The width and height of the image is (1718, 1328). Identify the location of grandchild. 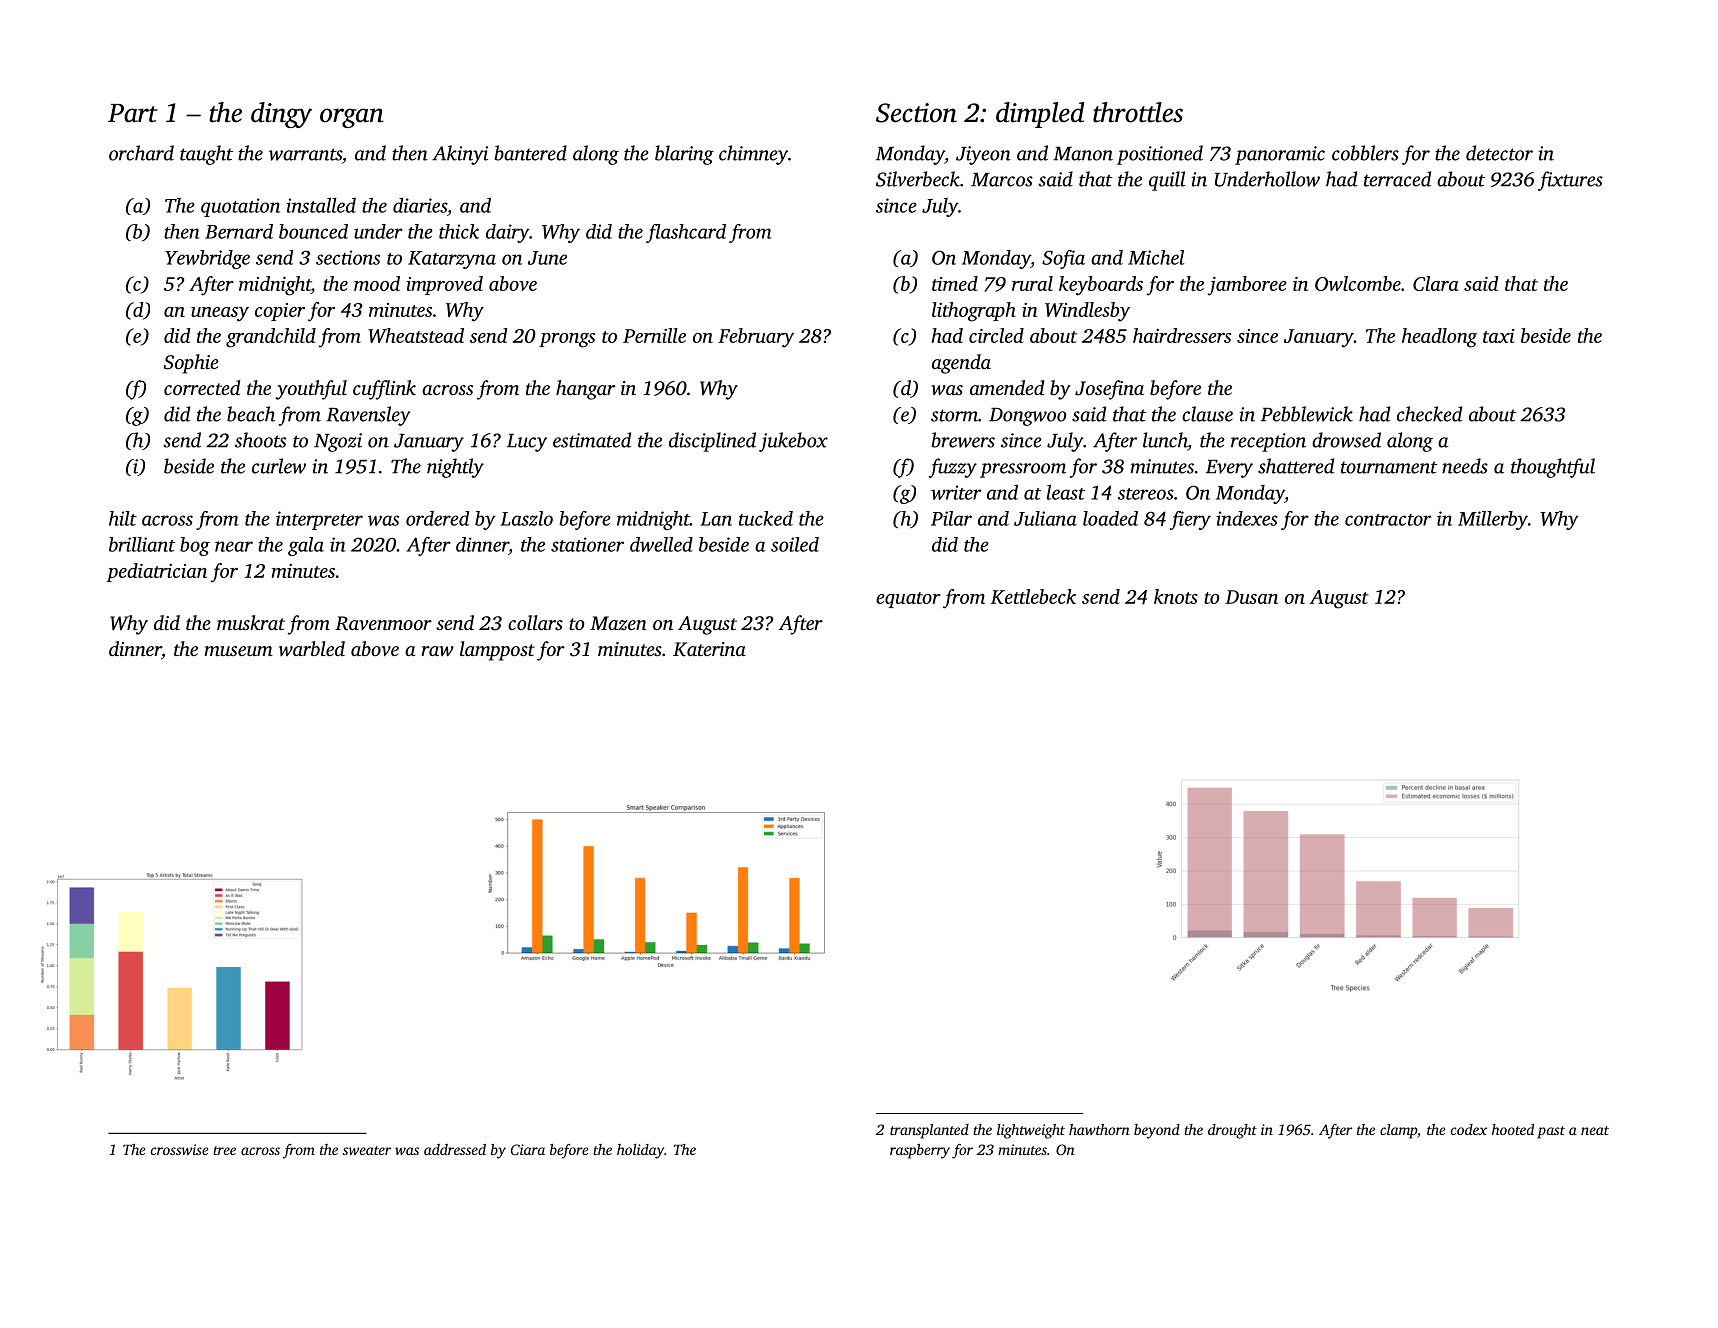
(271, 338).
